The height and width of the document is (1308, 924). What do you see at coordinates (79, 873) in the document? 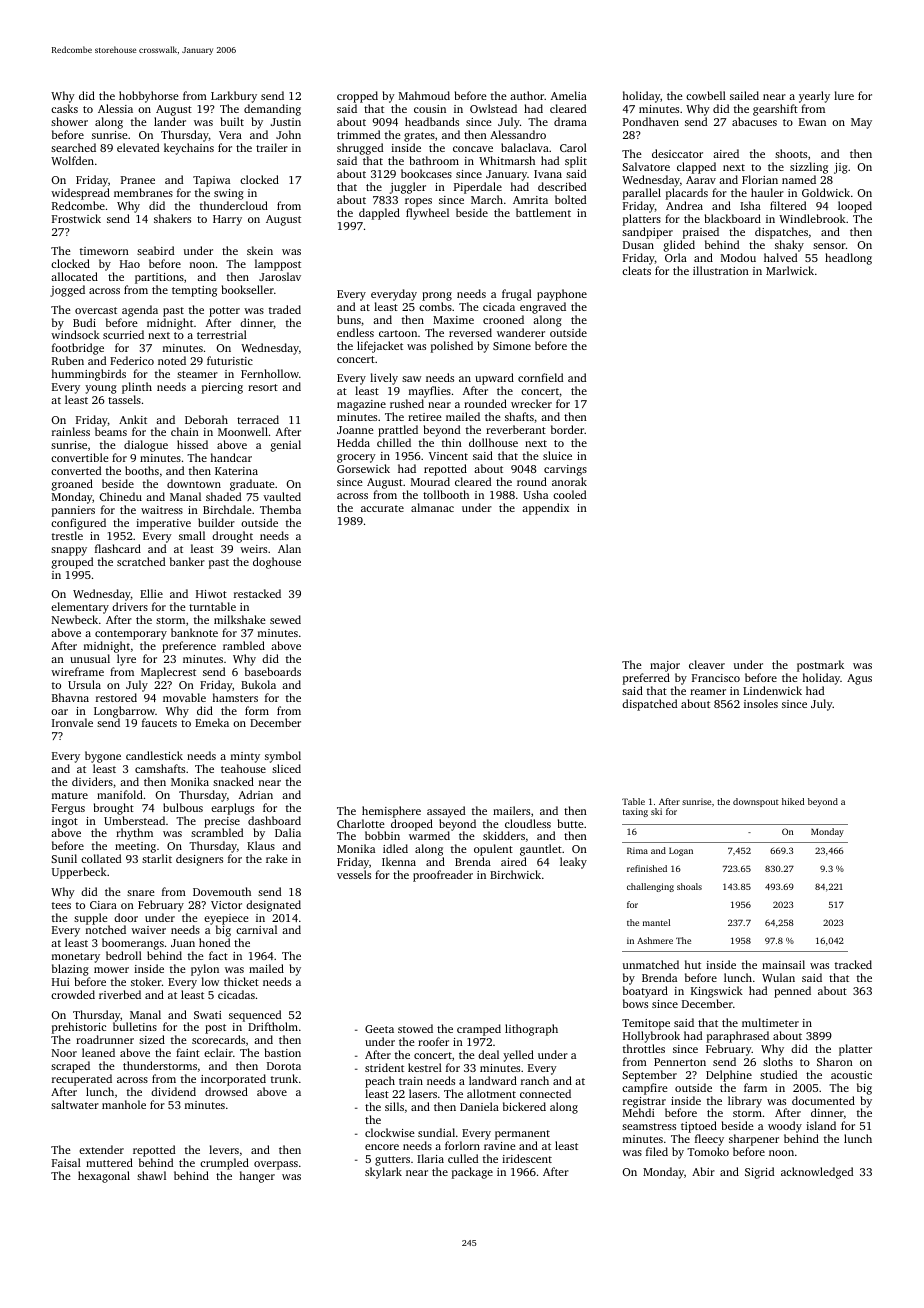
I see `Upperbeck` at bounding box center [79, 873].
